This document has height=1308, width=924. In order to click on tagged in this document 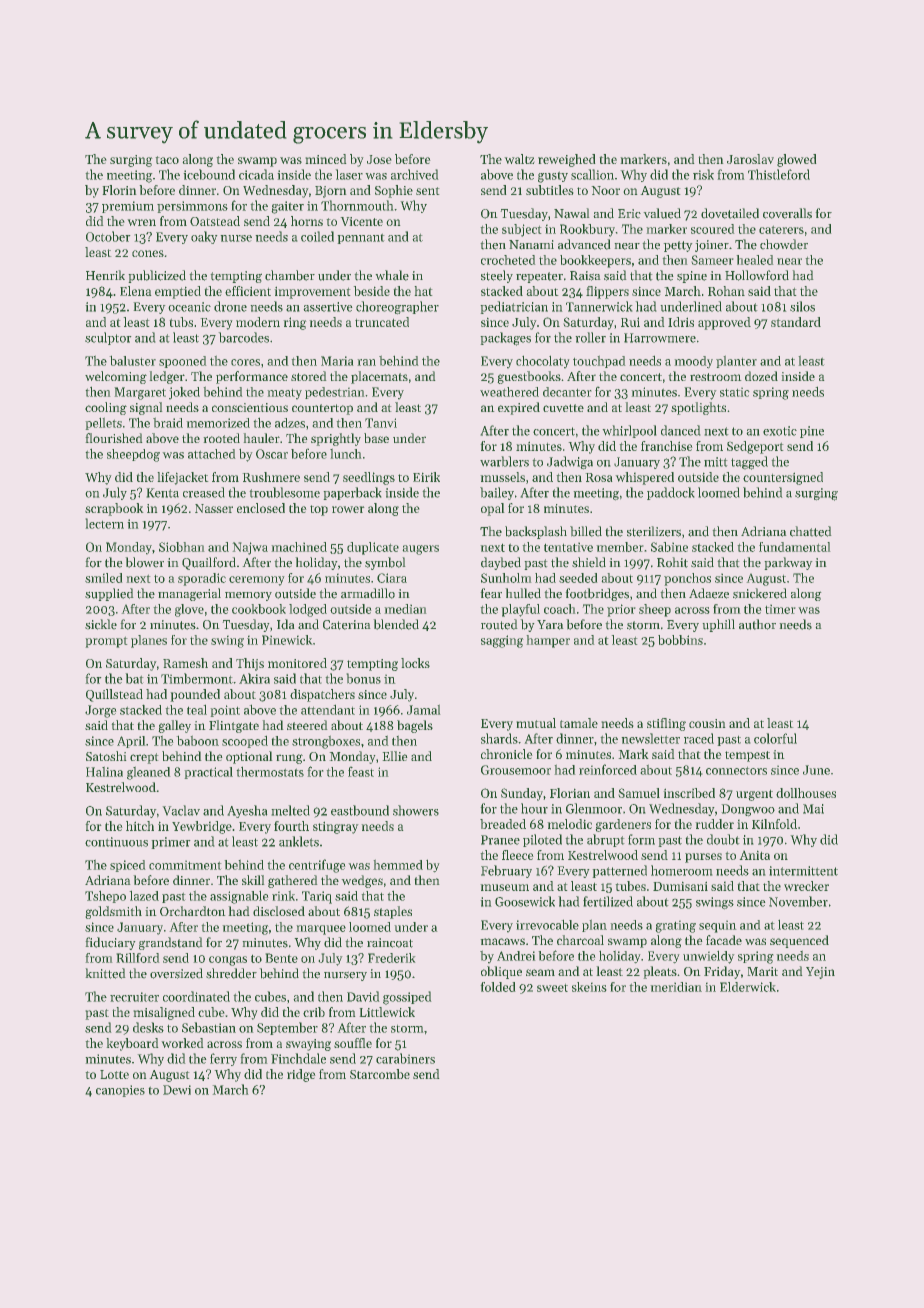, I will do `click(749, 463)`.
